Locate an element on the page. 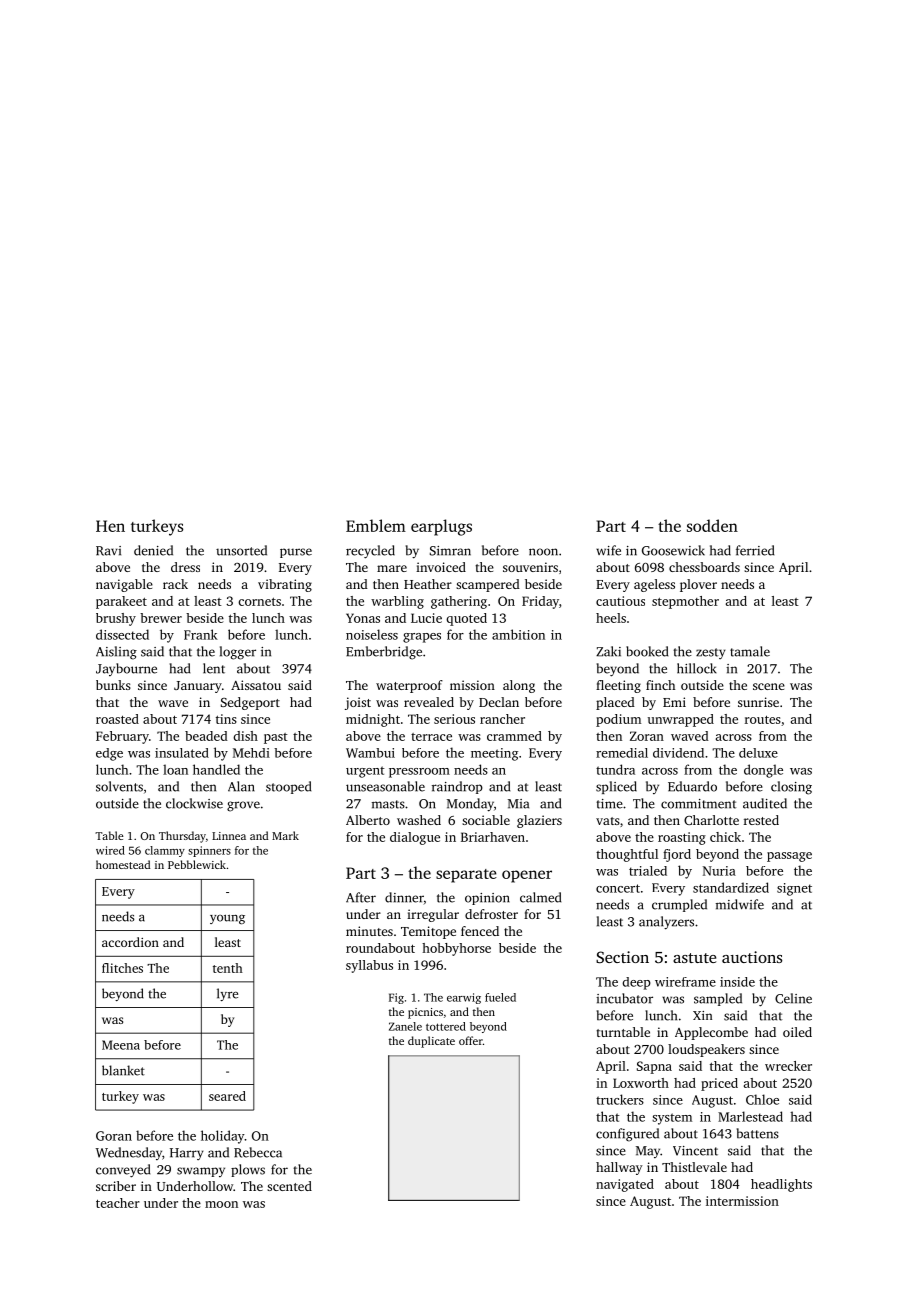  navigated is located at coordinates (625, 1185).
